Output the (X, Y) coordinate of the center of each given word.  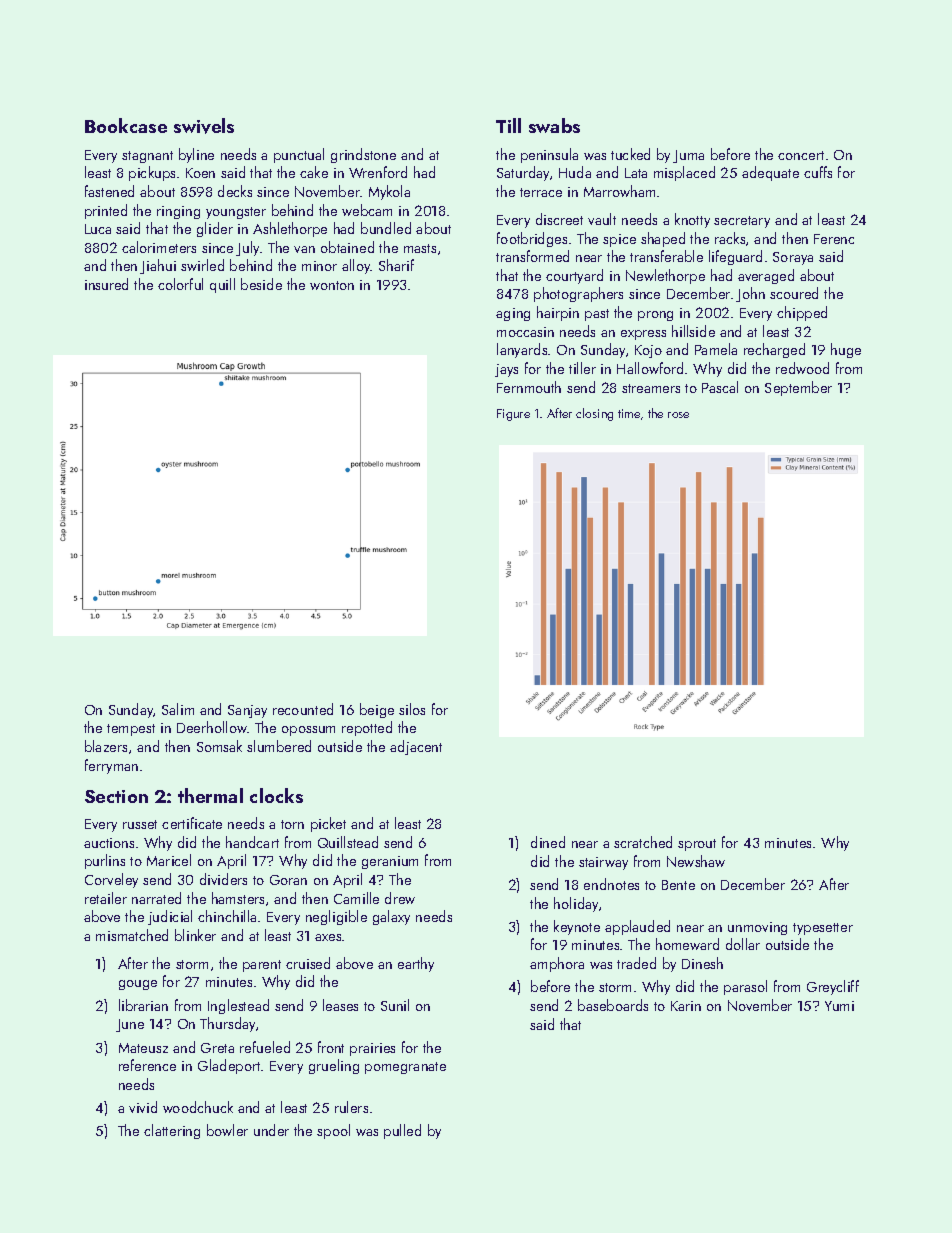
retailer (106, 898)
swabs (554, 125)
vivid (143, 1107)
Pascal (720, 387)
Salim (178, 709)
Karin (686, 1006)
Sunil (395, 1005)
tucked (630, 154)
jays (506, 370)
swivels (204, 126)
